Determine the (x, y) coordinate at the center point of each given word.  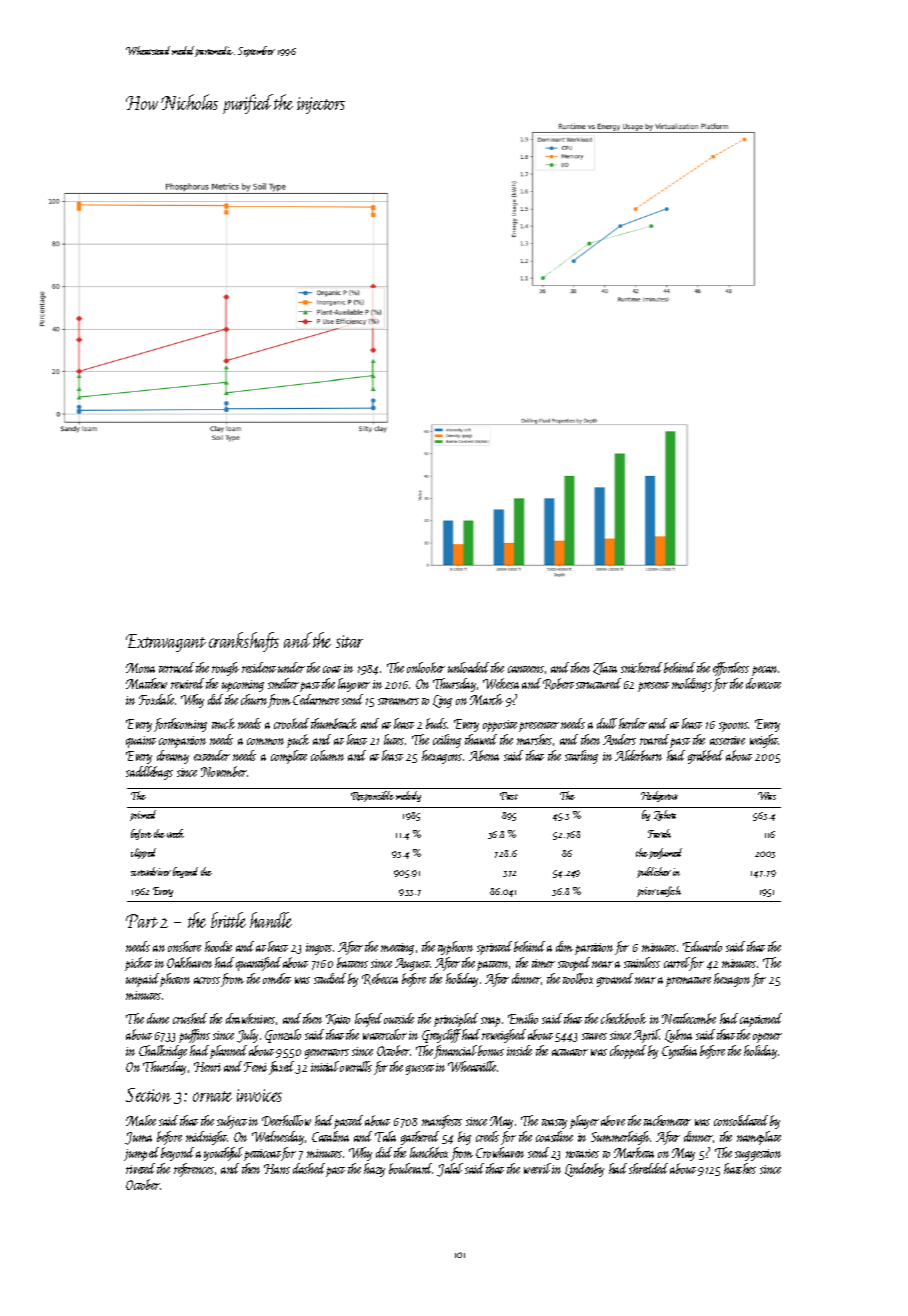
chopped (628, 1052)
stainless (642, 962)
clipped (143, 853)
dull (607, 723)
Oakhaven (189, 962)
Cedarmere (316, 699)
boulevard (411, 1168)
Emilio (523, 1018)
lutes (394, 739)
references (194, 1170)
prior (646, 892)
